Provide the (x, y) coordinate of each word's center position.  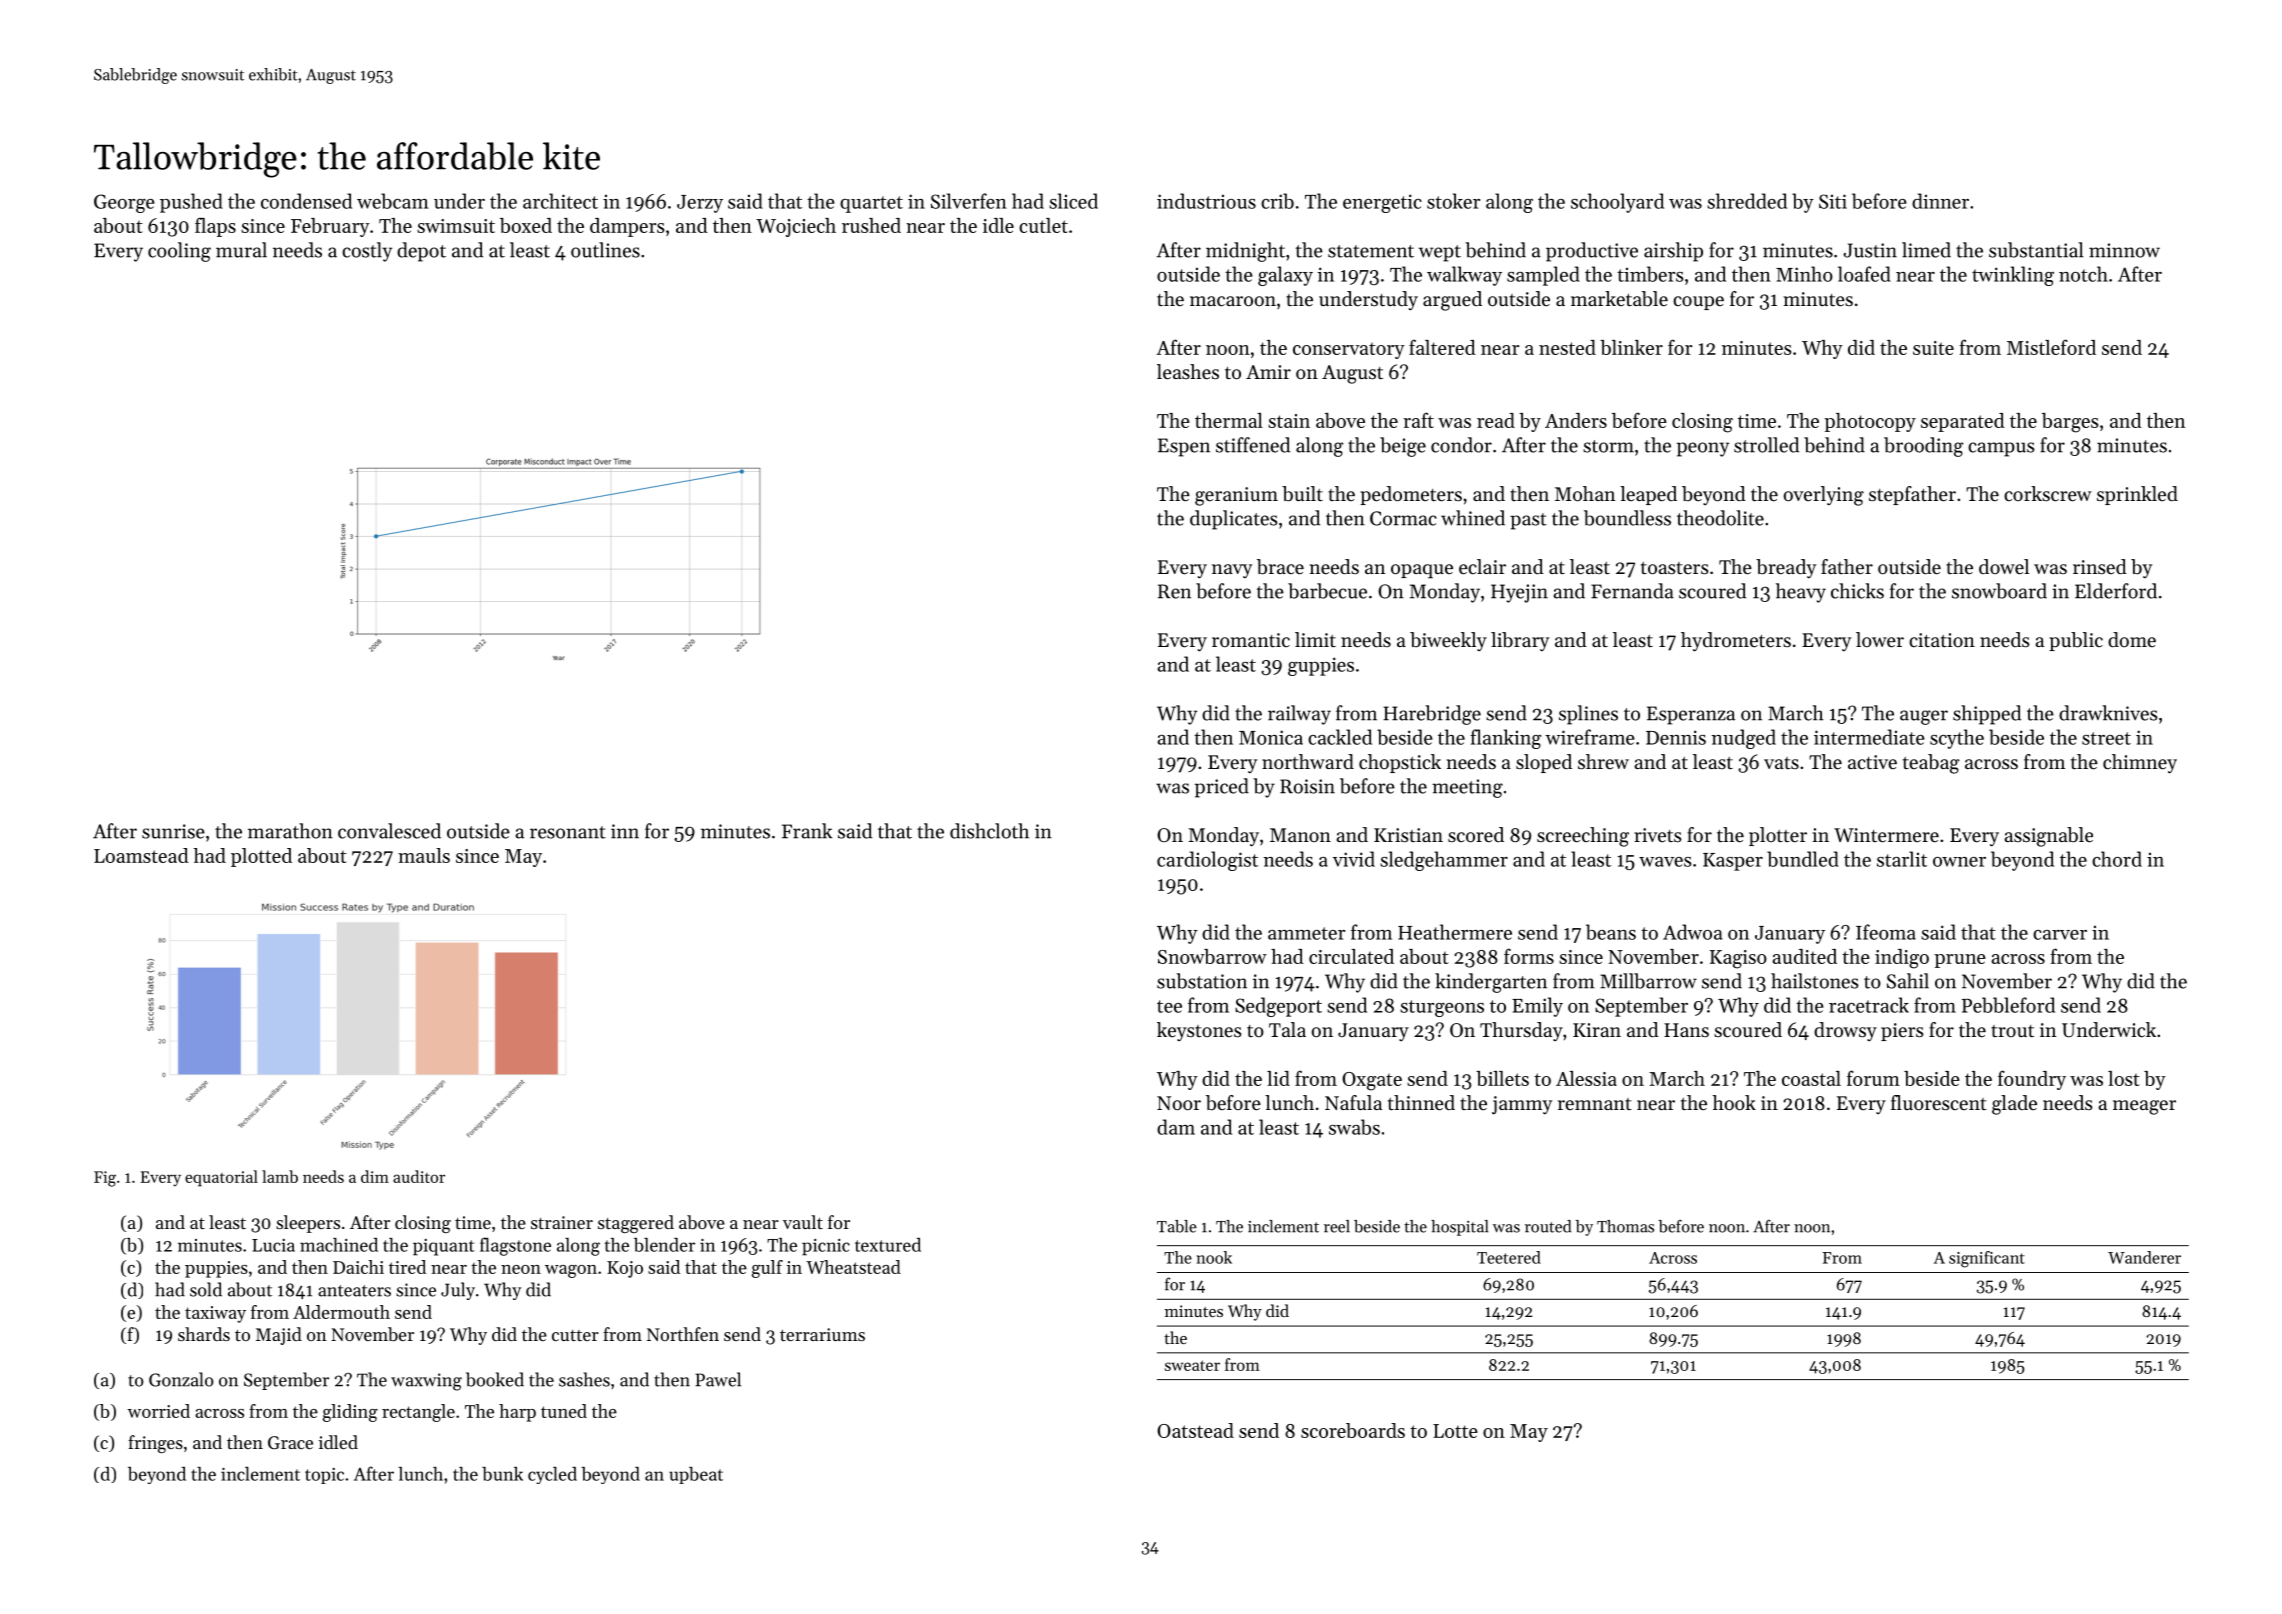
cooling (179, 252)
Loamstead (141, 855)
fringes (155, 1444)
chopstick (1400, 763)
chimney (2140, 764)
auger (1924, 717)
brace (1280, 567)
